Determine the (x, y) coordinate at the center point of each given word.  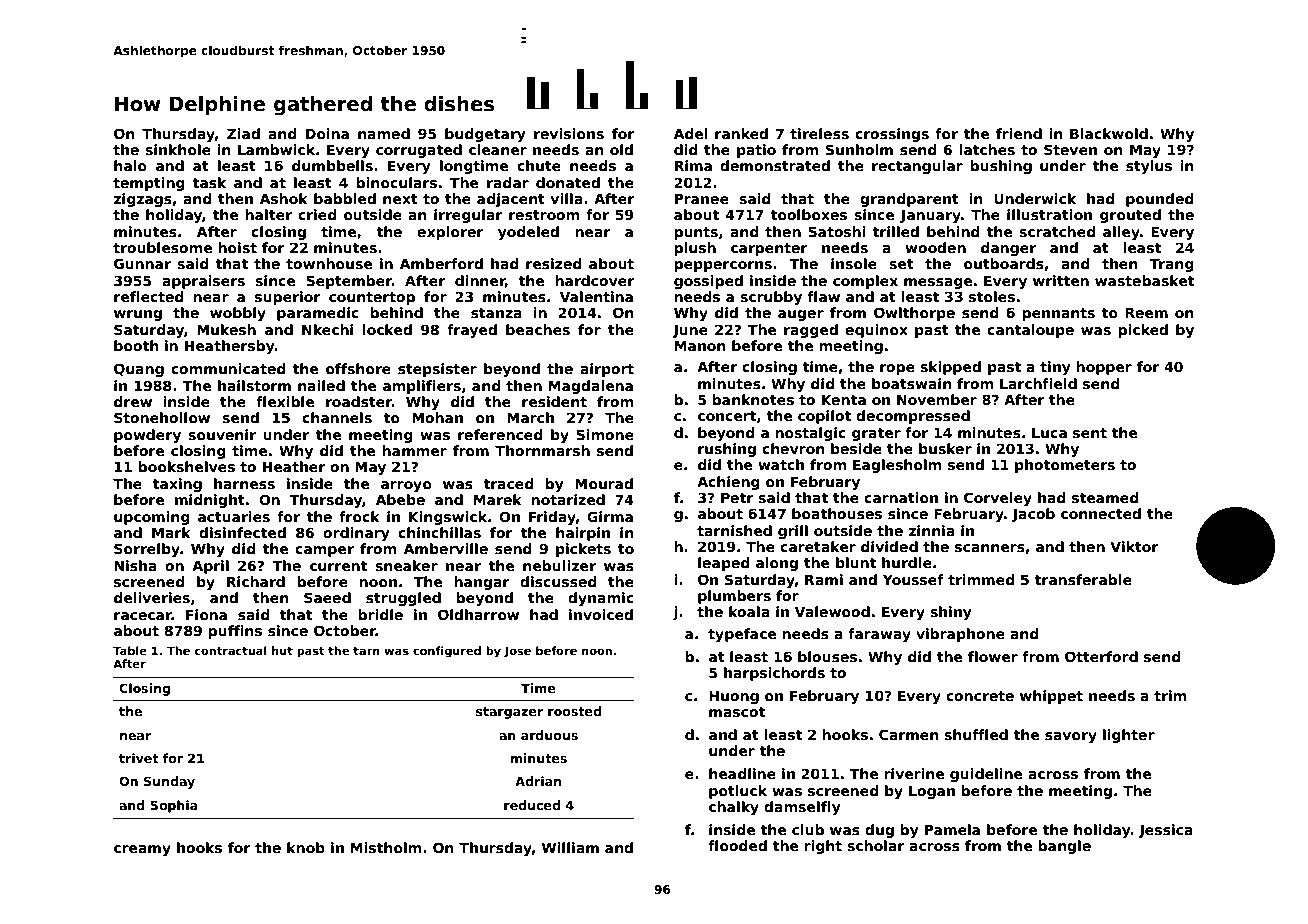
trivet (138, 758)
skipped (950, 368)
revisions (569, 133)
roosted (574, 711)
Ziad (243, 133)
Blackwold (1109, 133)
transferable (1083, 579)
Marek (498, 499)
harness (244, 483)
